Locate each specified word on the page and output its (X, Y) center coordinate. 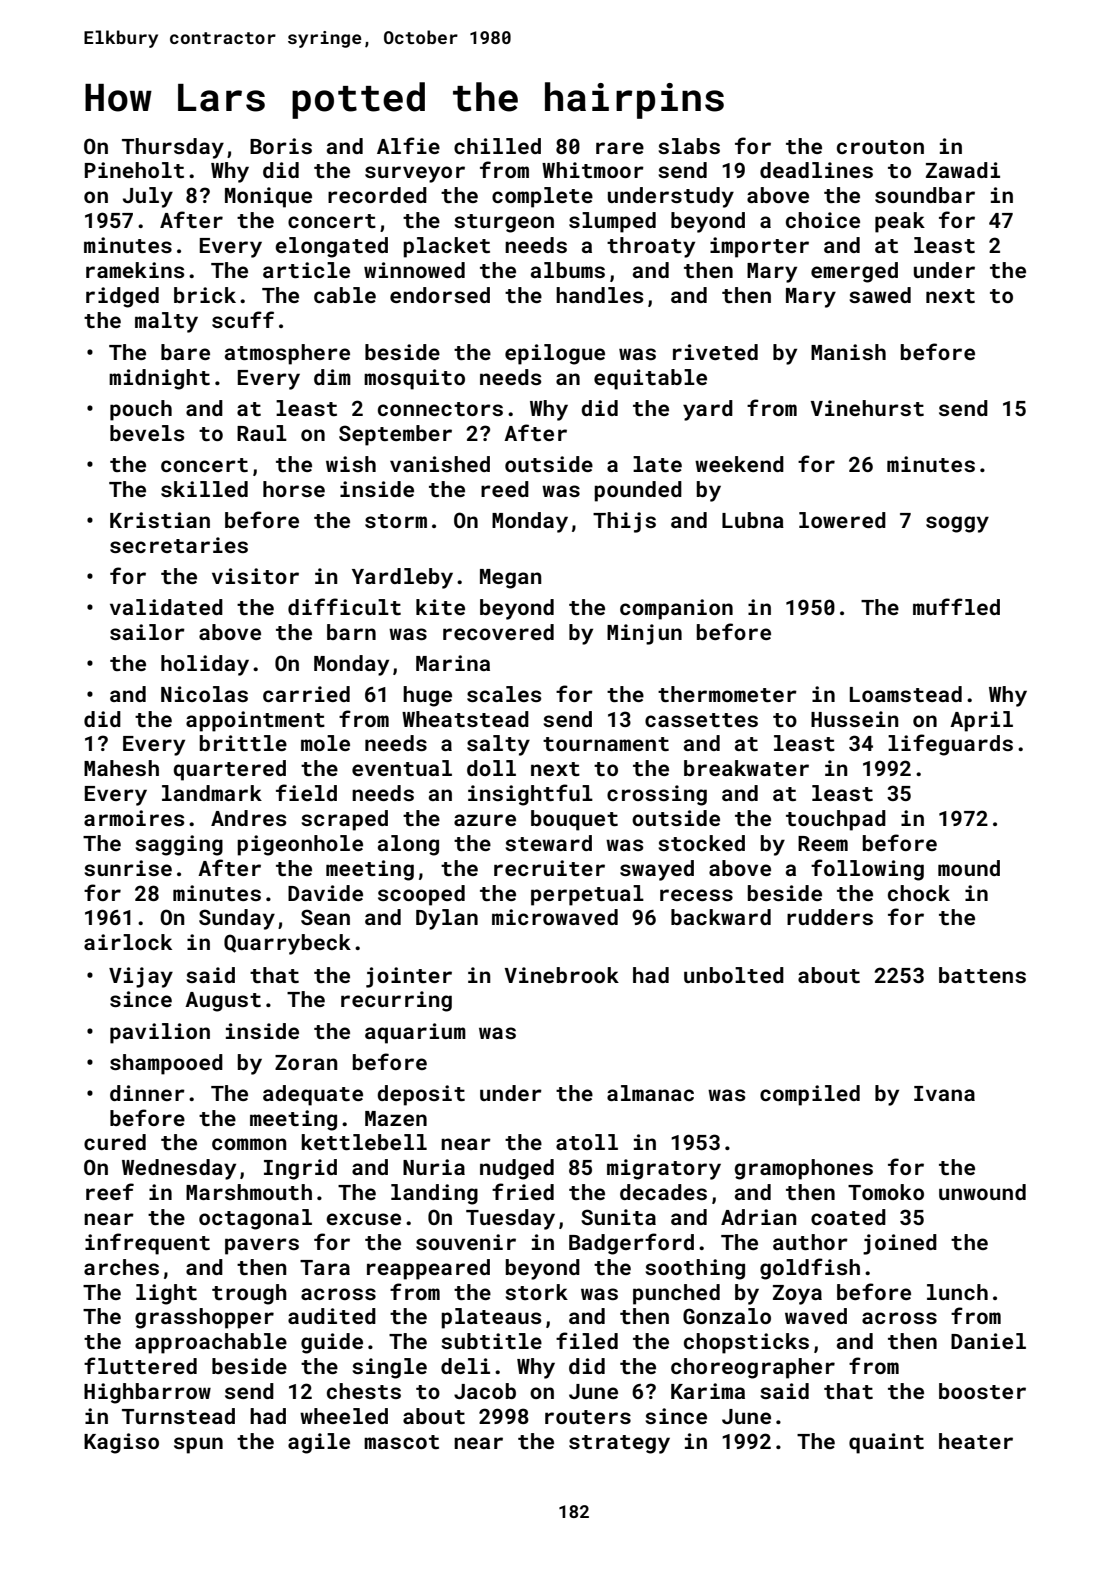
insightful (530, 795)
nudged (517, 1169)
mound (969, 868)
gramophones (803, 1169)
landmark (212, 793)
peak (900, 222)
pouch (141, 410)
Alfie (408, 145)
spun (198, 1445)
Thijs (624, 522)
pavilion (160, 1033)
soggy (957, 524)
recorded (377, 195)
